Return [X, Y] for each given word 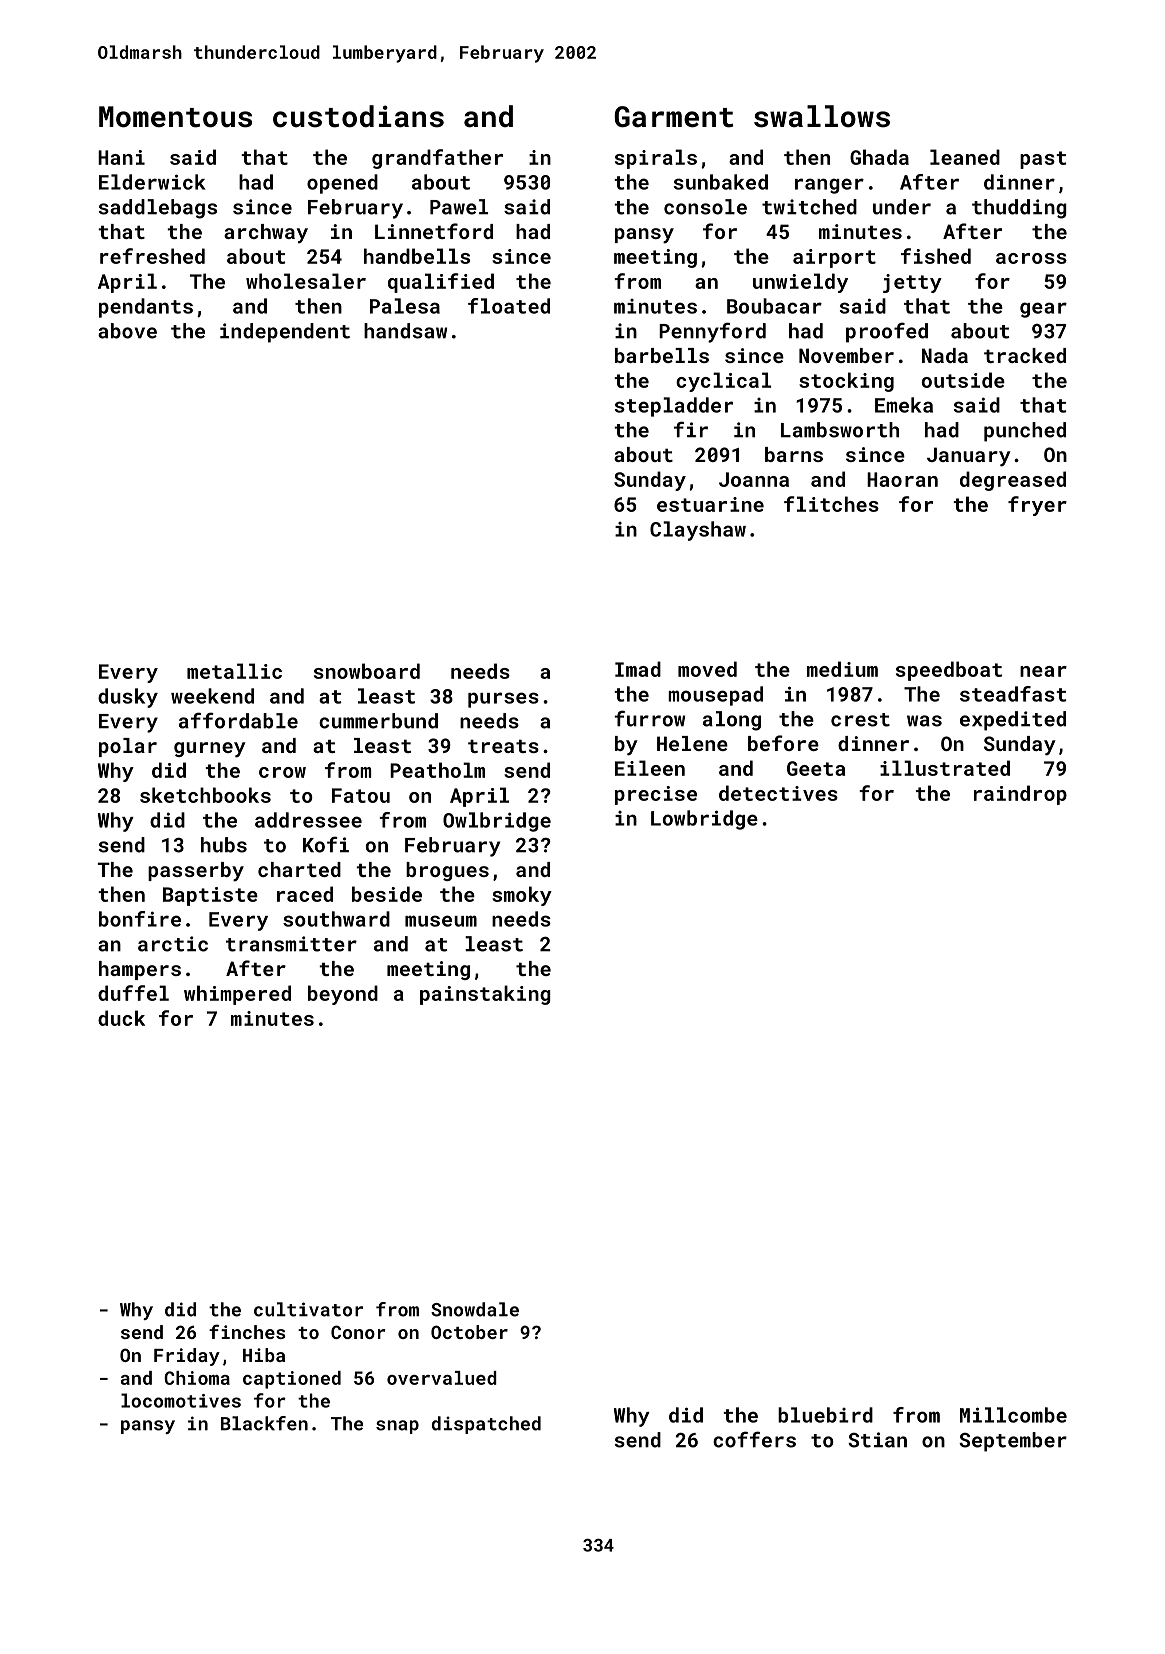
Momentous [175, 117]
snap [397, 1427]
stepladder [674, 407]
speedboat [949, 671]
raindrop [1020, 795]
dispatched [486, 1425]
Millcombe [1013, 1415]
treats [503, 746]
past [1043, 160]
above [127, 331]
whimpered [237, 995]
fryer [1037, 506]
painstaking [485, 995]
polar [128, 747]
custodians [358, 116]
